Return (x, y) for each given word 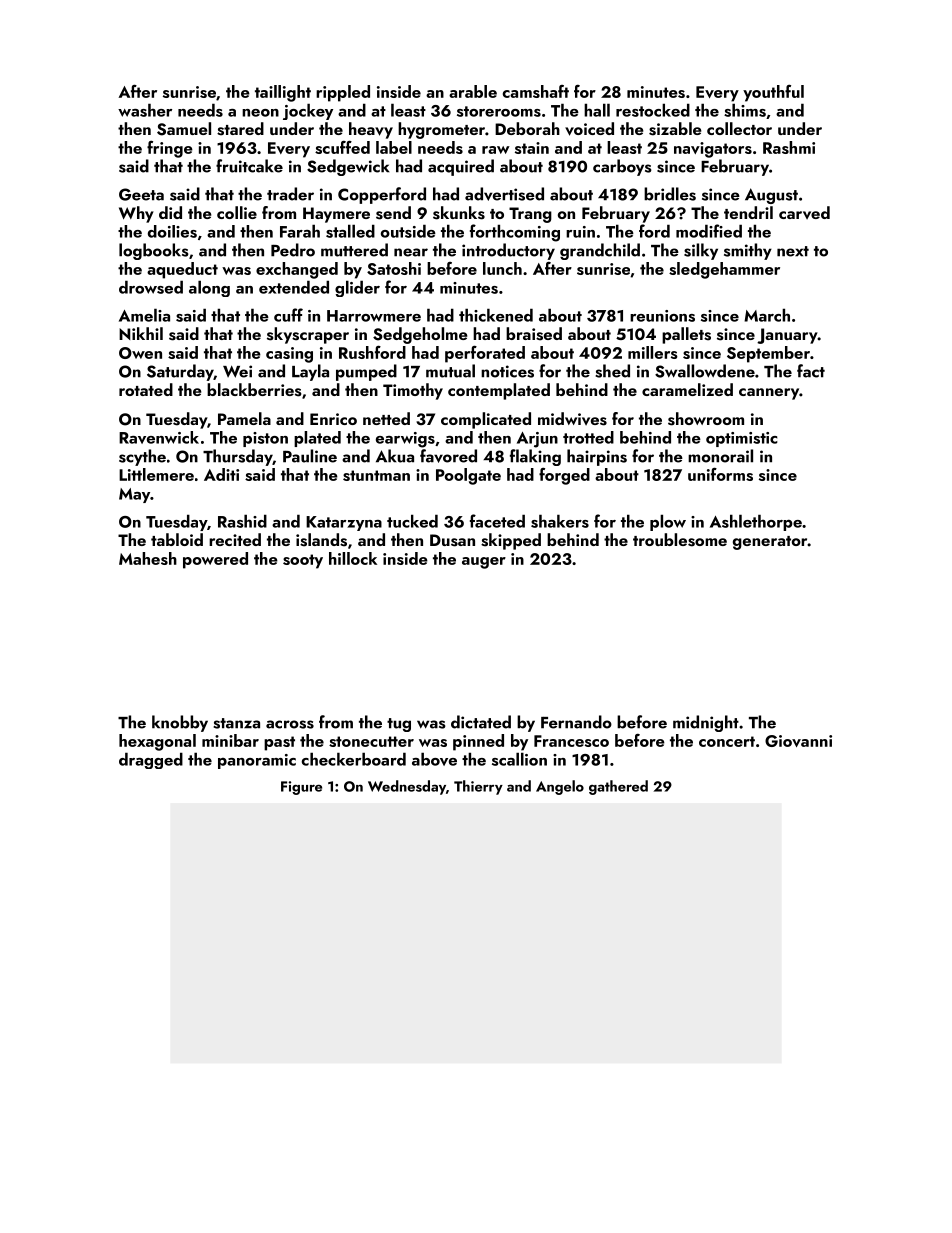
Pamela (244, 418)
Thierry (478, 787)
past (279, 743)
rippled (343, 93)
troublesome (680, 540)
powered (215, 560)
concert (727, 741)
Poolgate (468, 476)
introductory (508, 251)
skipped (511, 541)
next (793, 251)
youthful (773, 93)
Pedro (293, 250)
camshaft (536, 91)
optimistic (742, 439)
